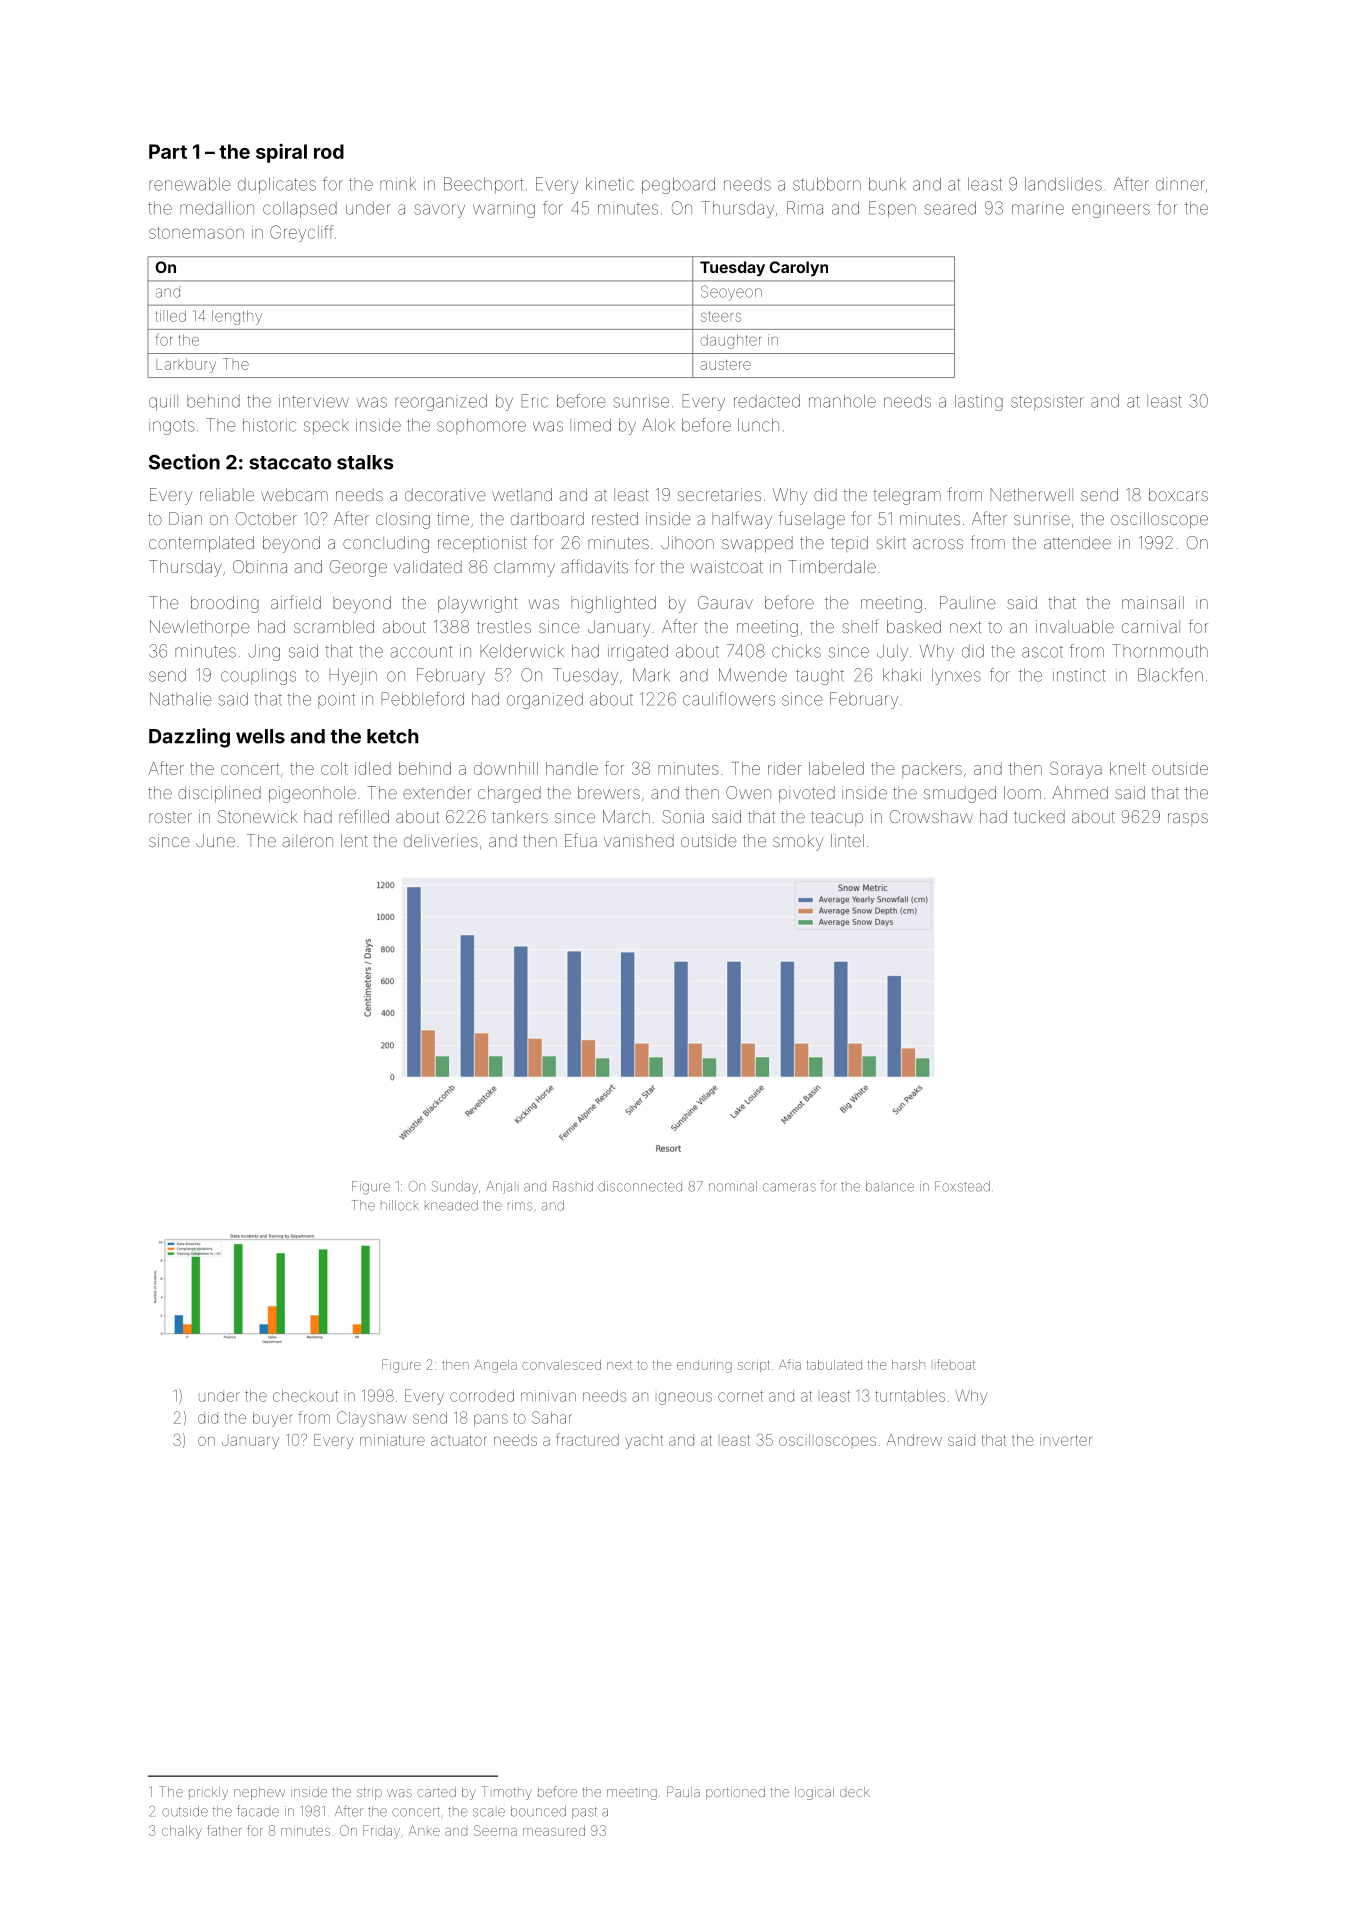 This page has height=1919, width=1357. What do you see at coordinates (1180, 184) in the page?
I see `dinner` at bounding box center [1180, 184].
